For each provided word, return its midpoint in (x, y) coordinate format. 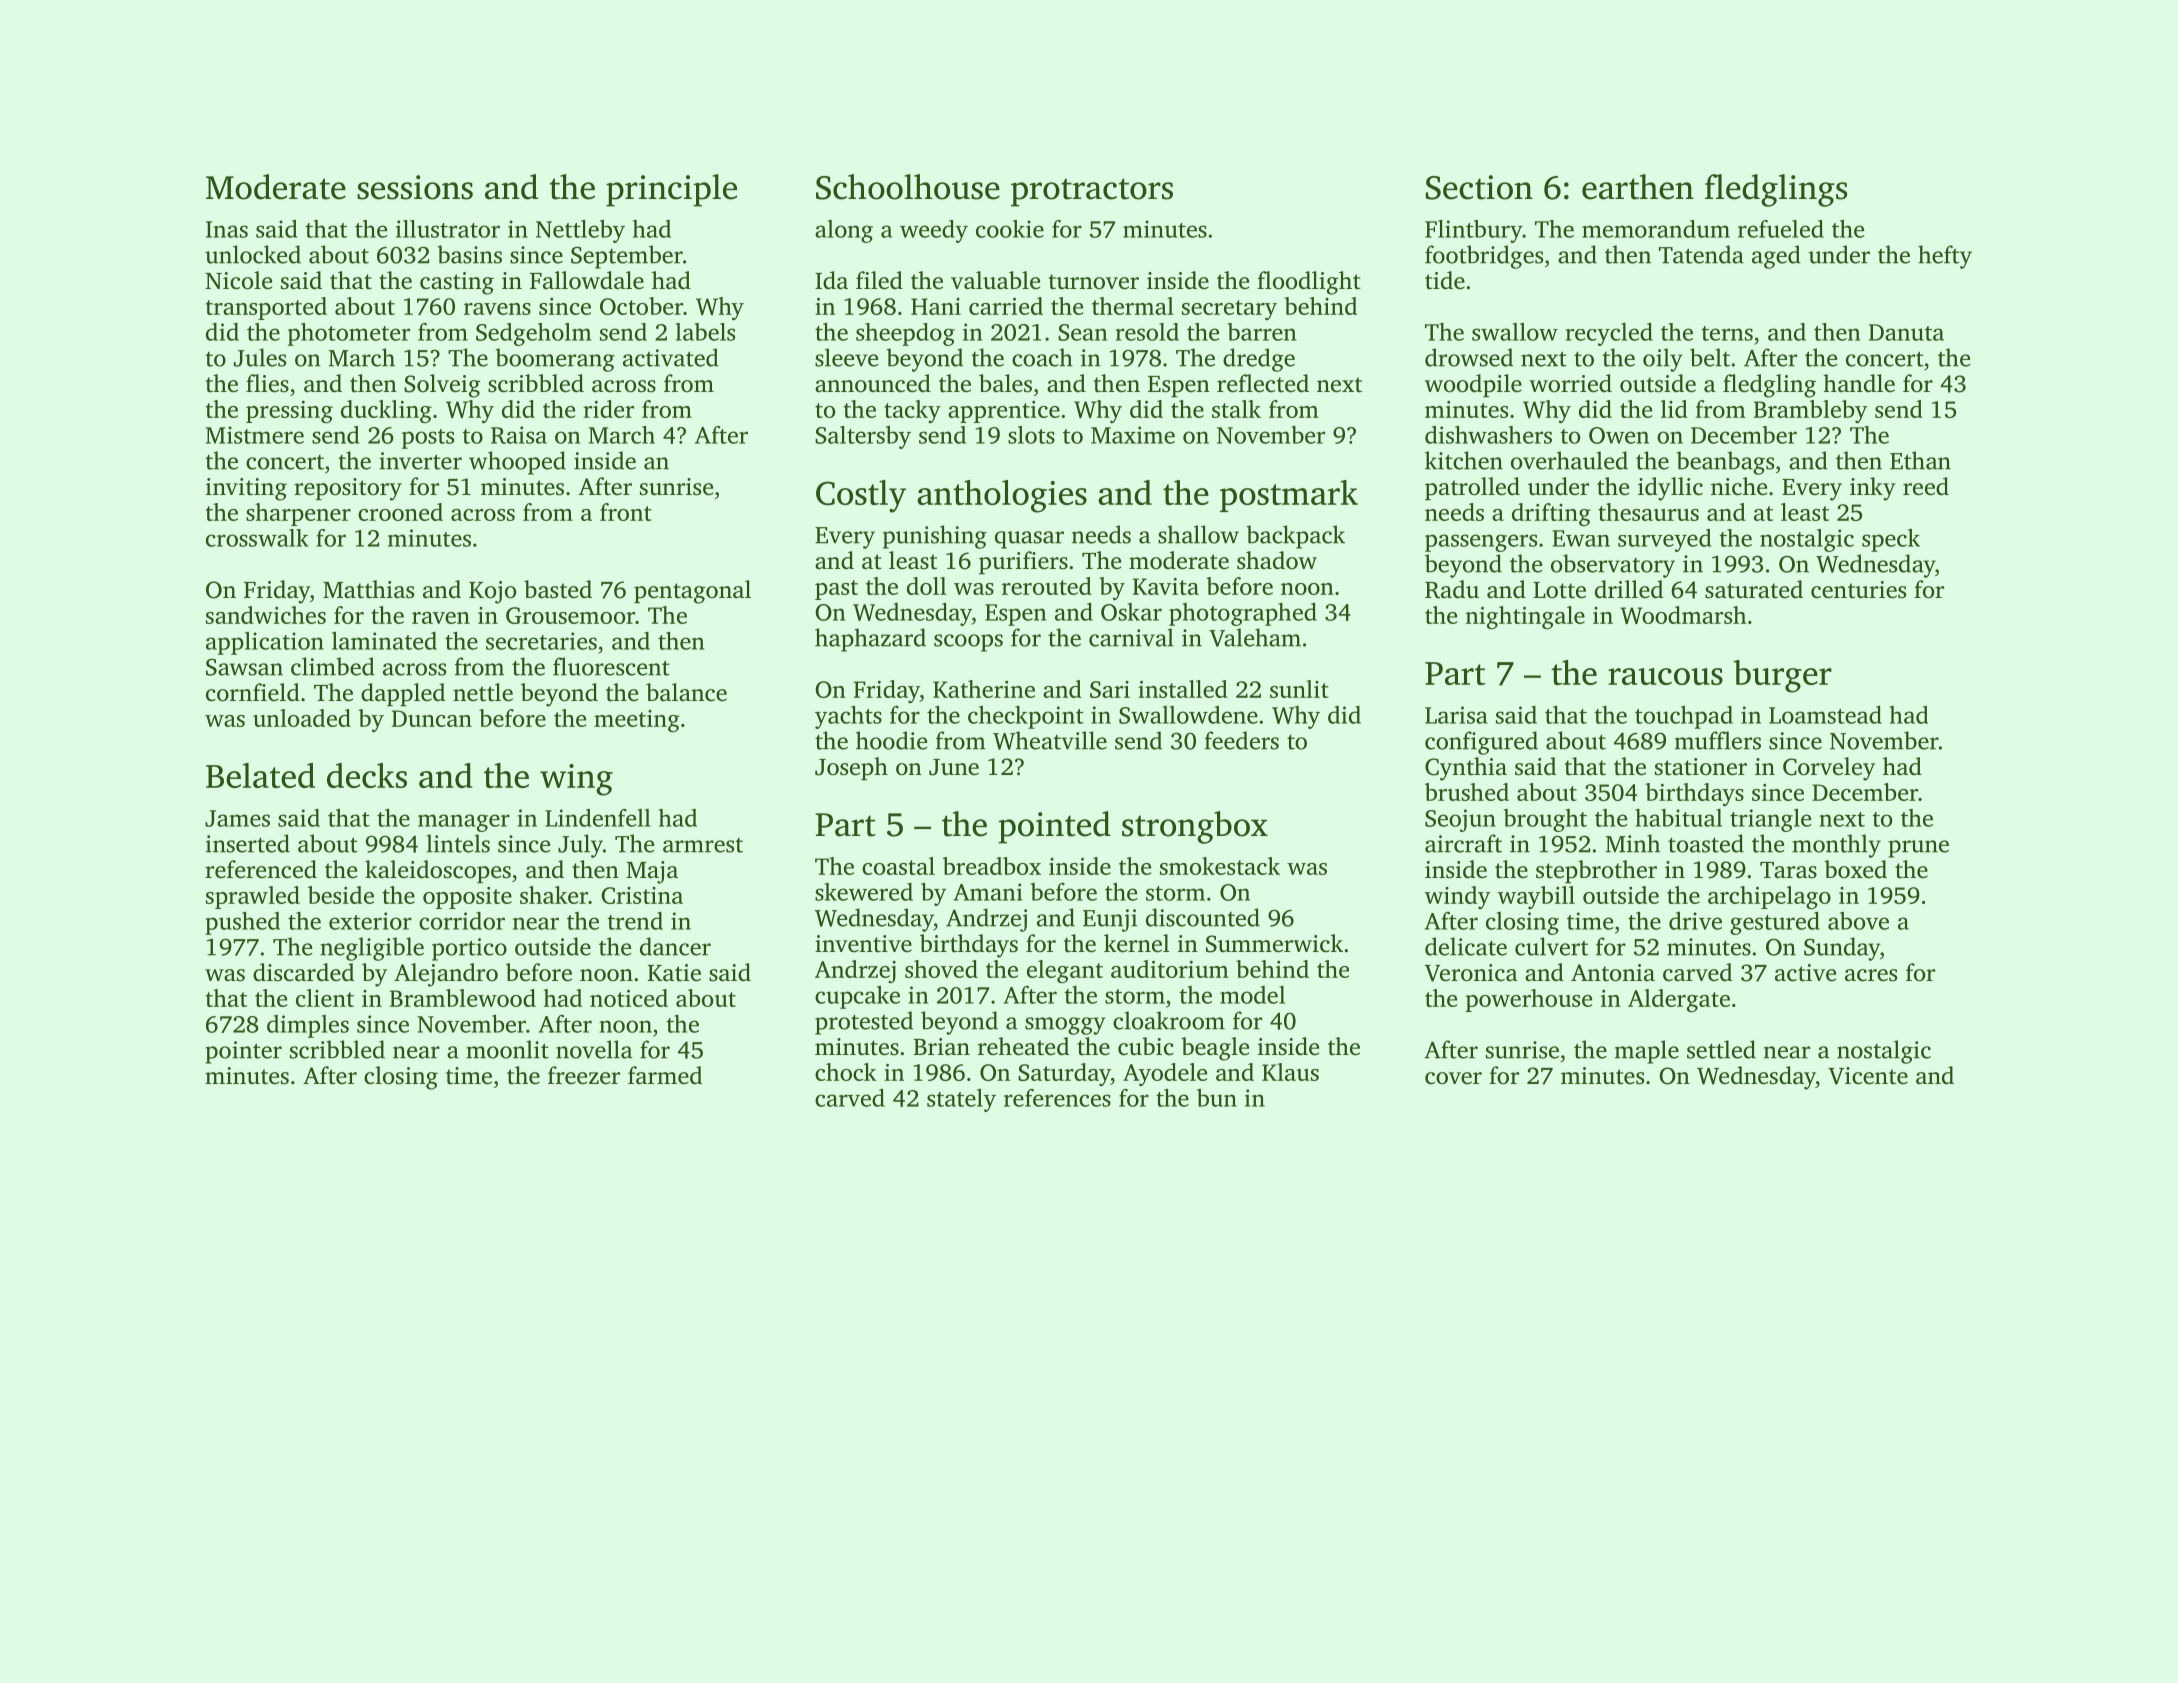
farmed (665, 1075)
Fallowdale (587, 280)
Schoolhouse (908, 187)
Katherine (984, 689)
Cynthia (1466, 769)
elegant (1065, 971)
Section (1479, 187)
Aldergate (1679, 1000)
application (265, 643)
